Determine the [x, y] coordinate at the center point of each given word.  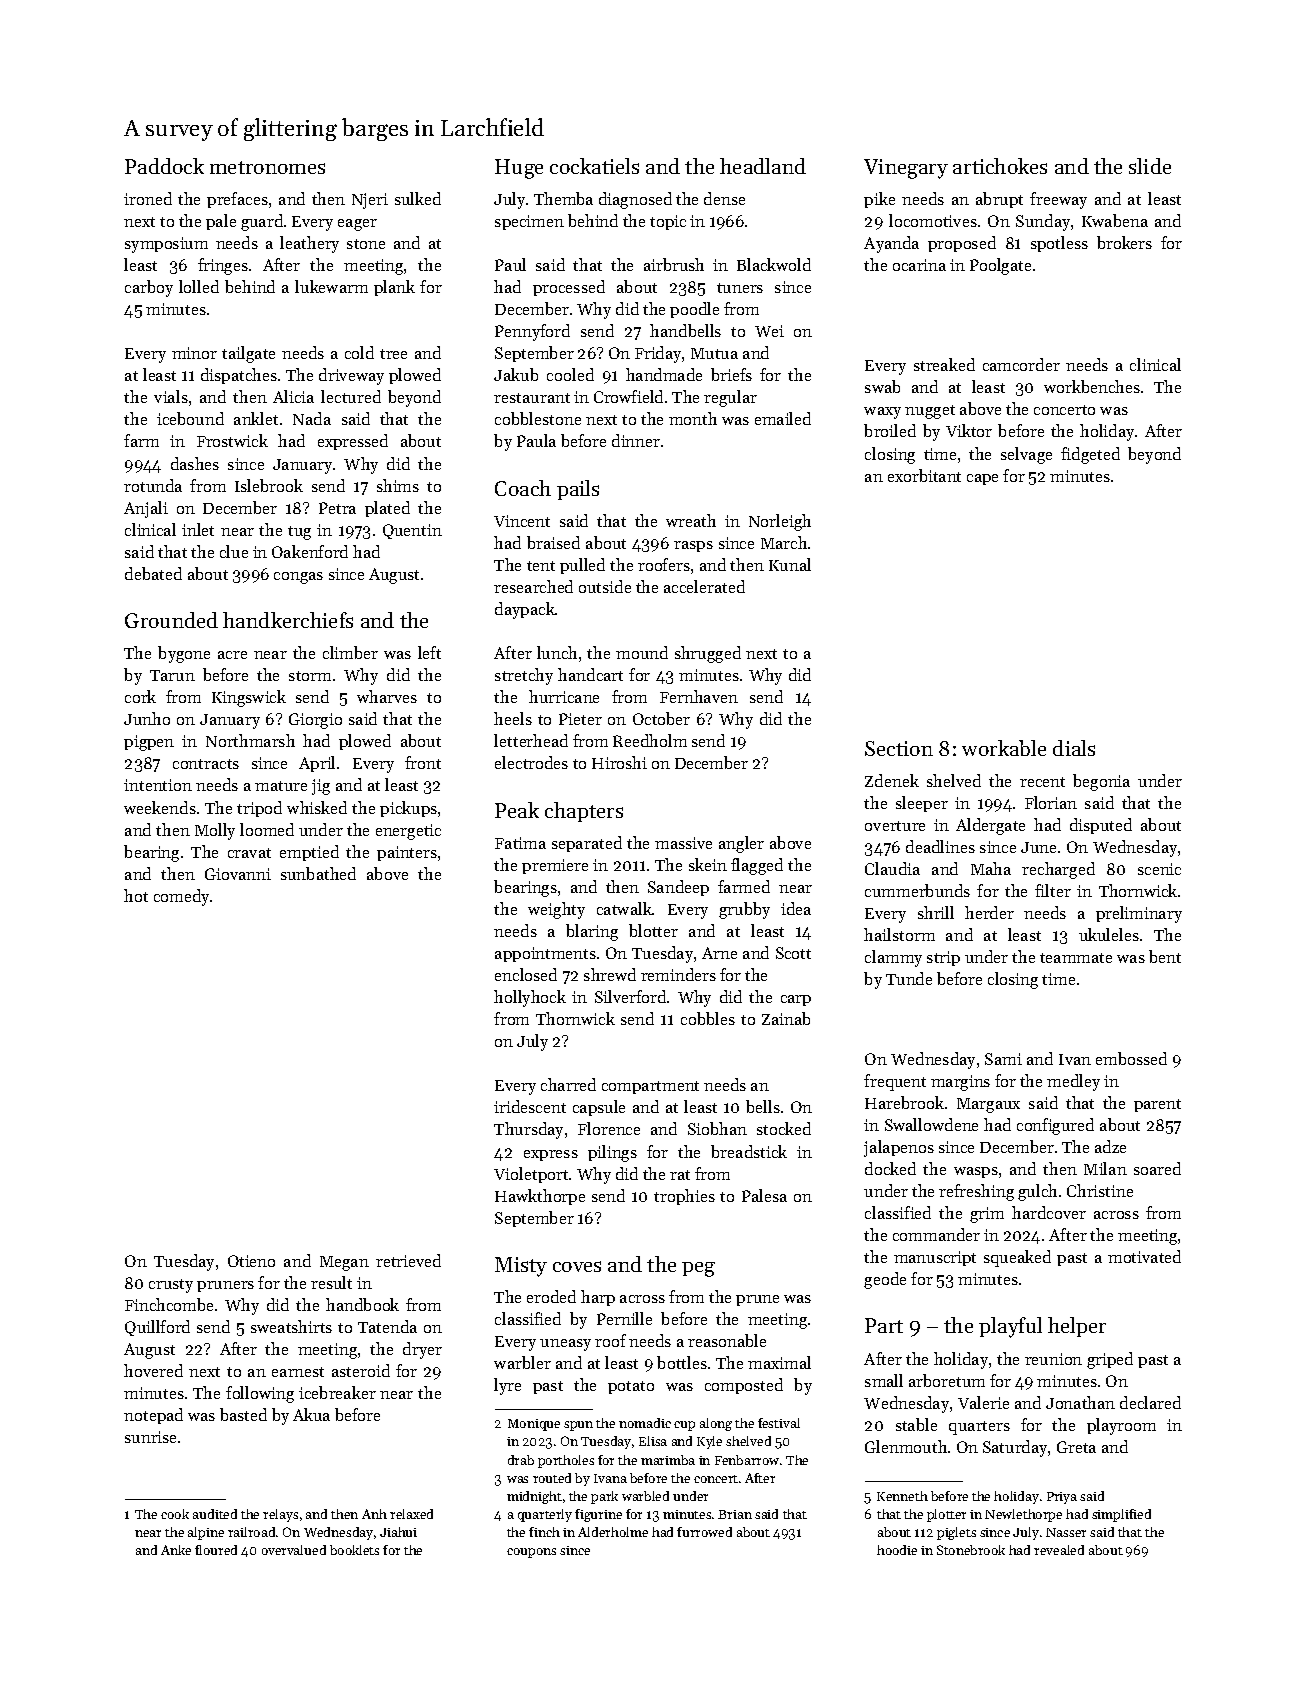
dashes [195, 463]
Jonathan [1080, 1402]
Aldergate [990, 826]
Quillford [157, 1328]
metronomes [267, 167]
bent [1165, 956]
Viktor [969, 430]
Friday [659, 354]
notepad [153, 1416]
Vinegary [906, 169]
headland [763, 166]
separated [587, 844]
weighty [556, 910]
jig [321, 787]
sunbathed [318, 873]
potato [631, 1387]
